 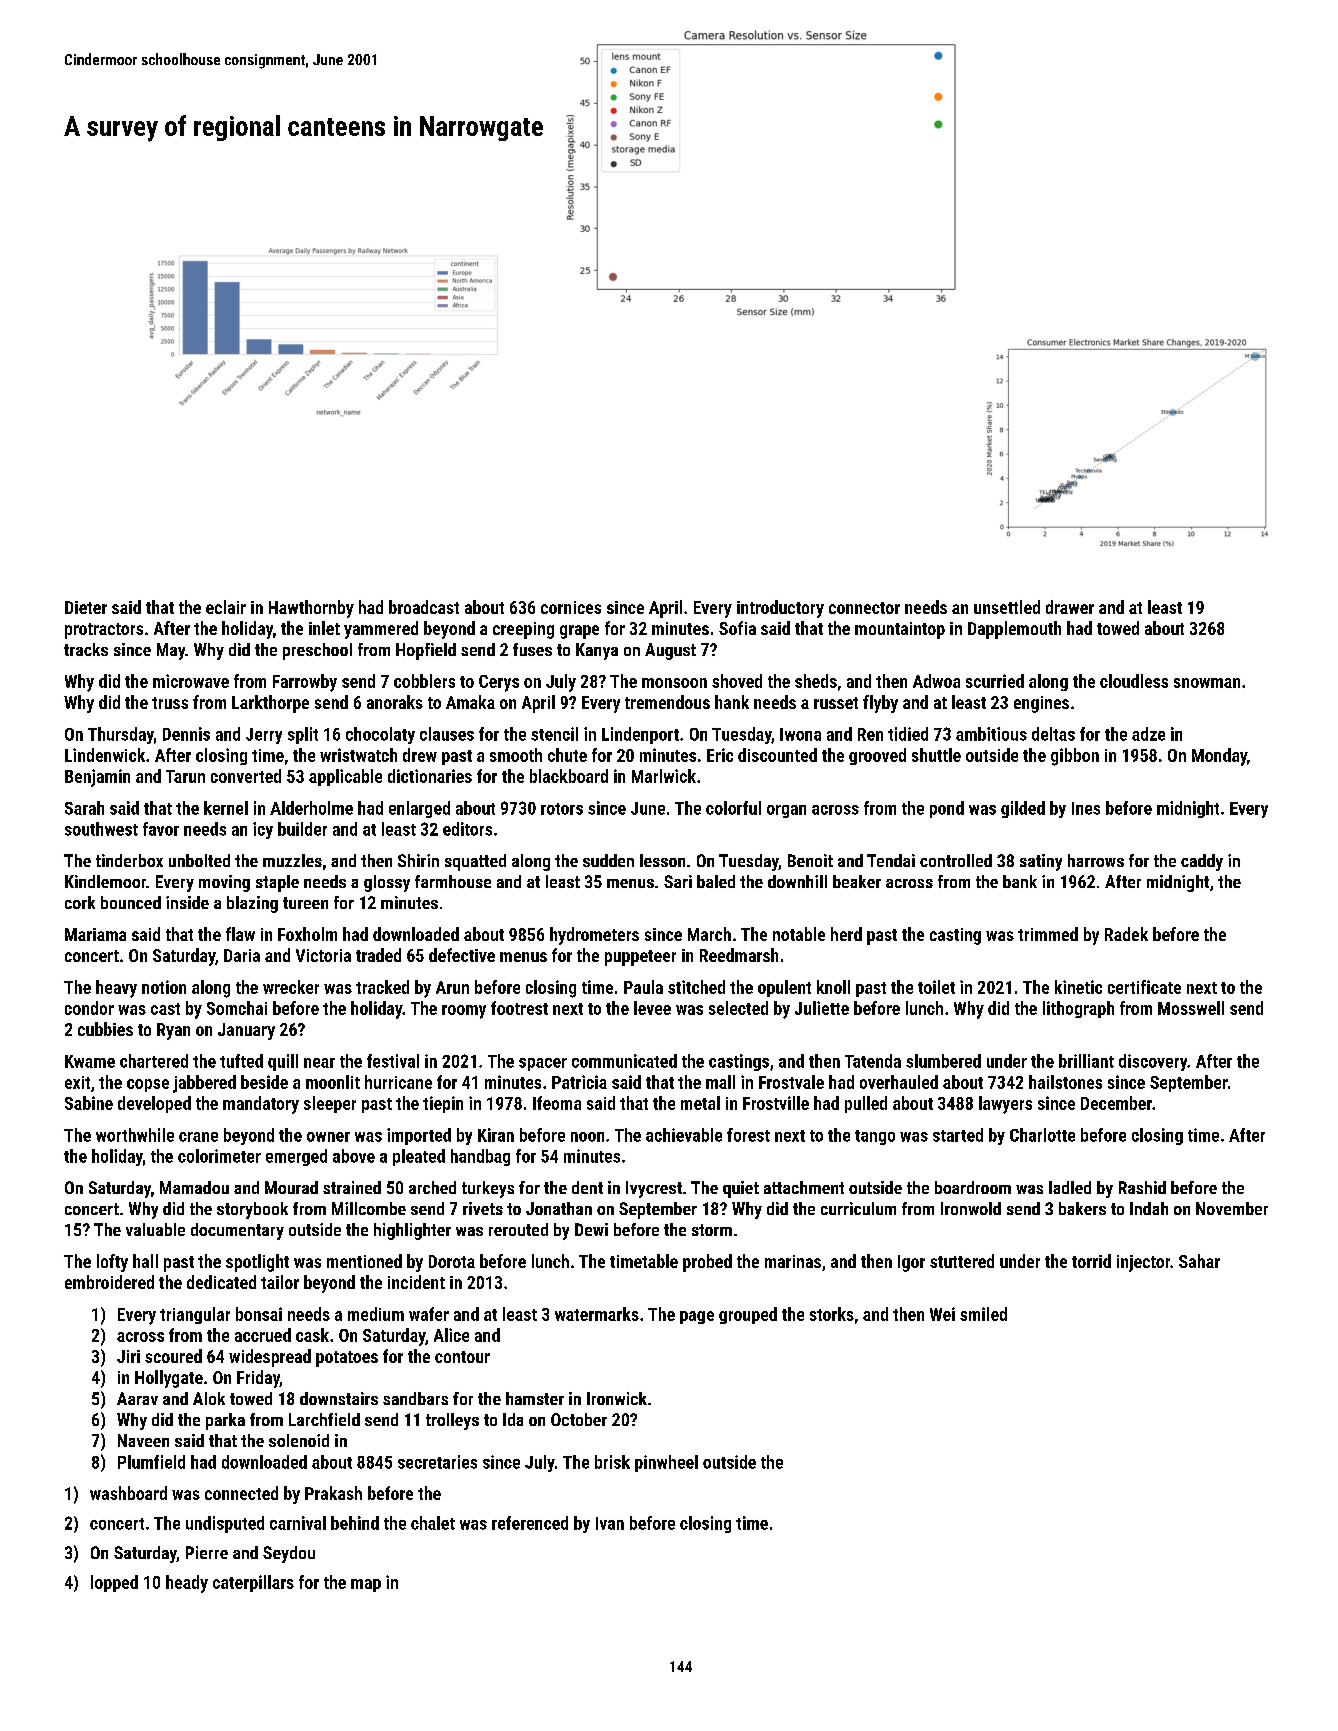 What do you see at coordinates (519, 1008) in the screenshot?
I see `footrest` at bounding box center [519, 1008].
